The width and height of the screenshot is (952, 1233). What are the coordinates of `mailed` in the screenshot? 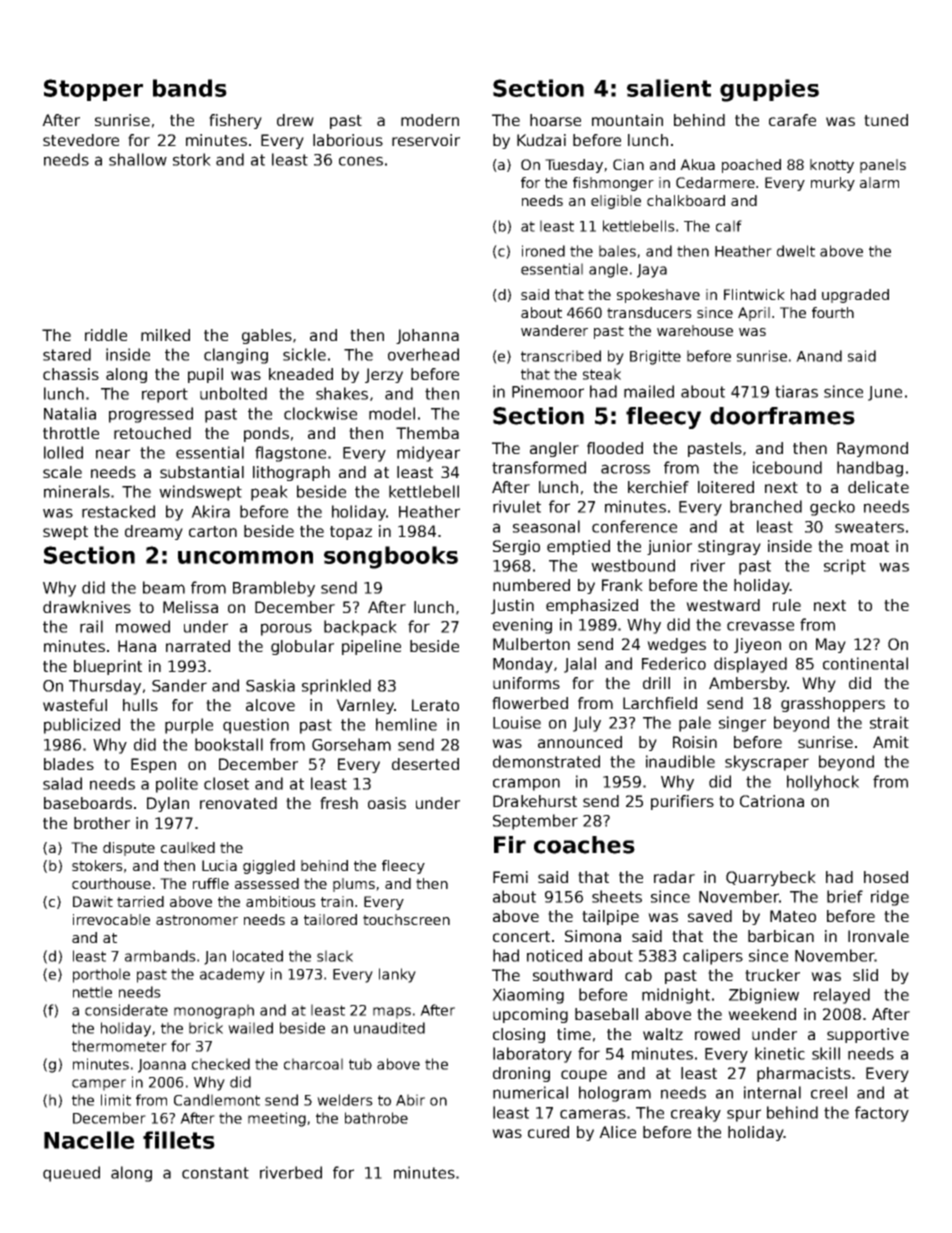 It's located at (649, 391).
